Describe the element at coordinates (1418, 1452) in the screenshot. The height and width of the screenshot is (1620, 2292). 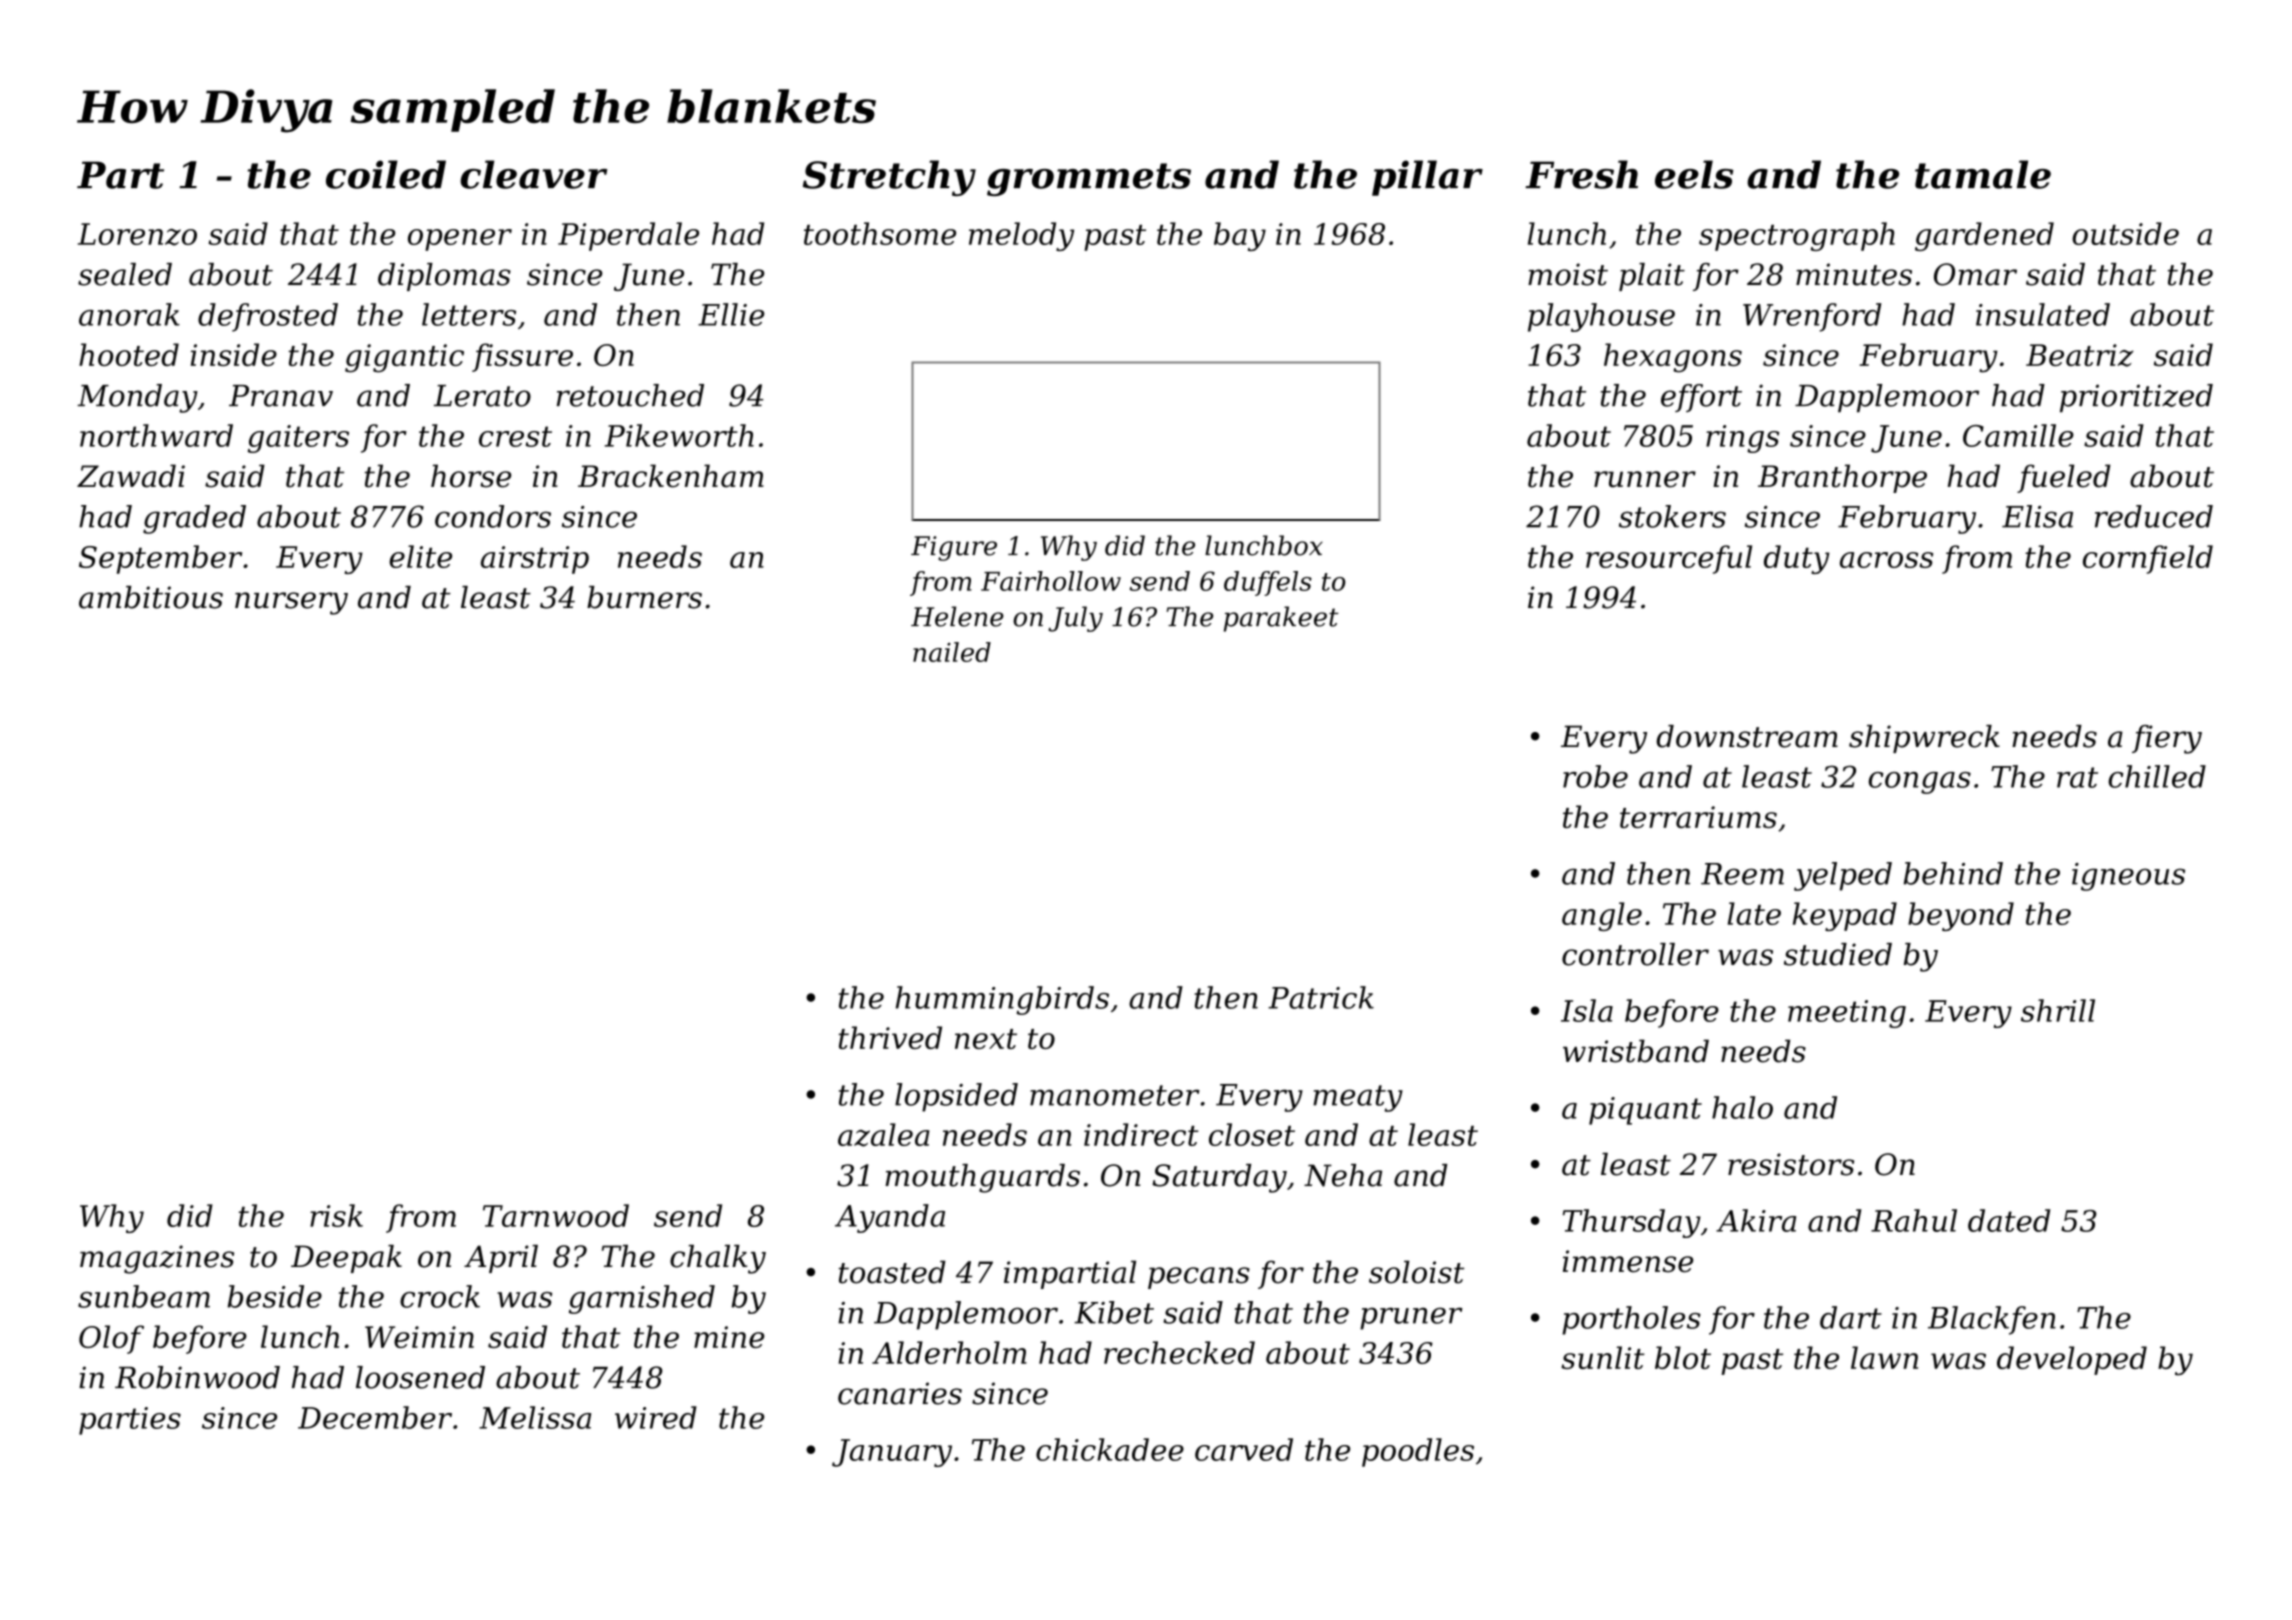
I see `poodles` at that location.
